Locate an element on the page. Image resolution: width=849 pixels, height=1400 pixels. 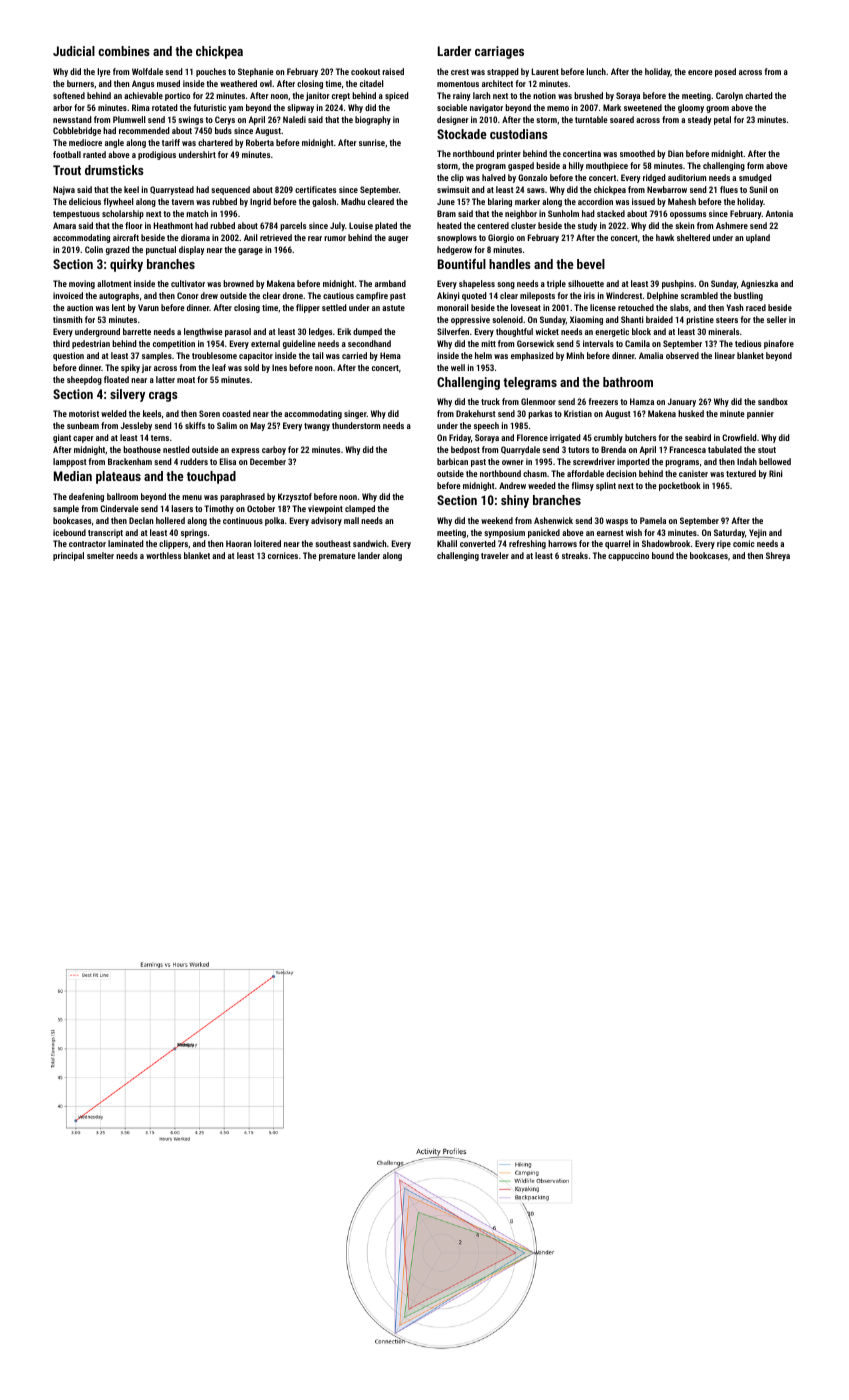
Antonia is located at coordinates (779, 213).
